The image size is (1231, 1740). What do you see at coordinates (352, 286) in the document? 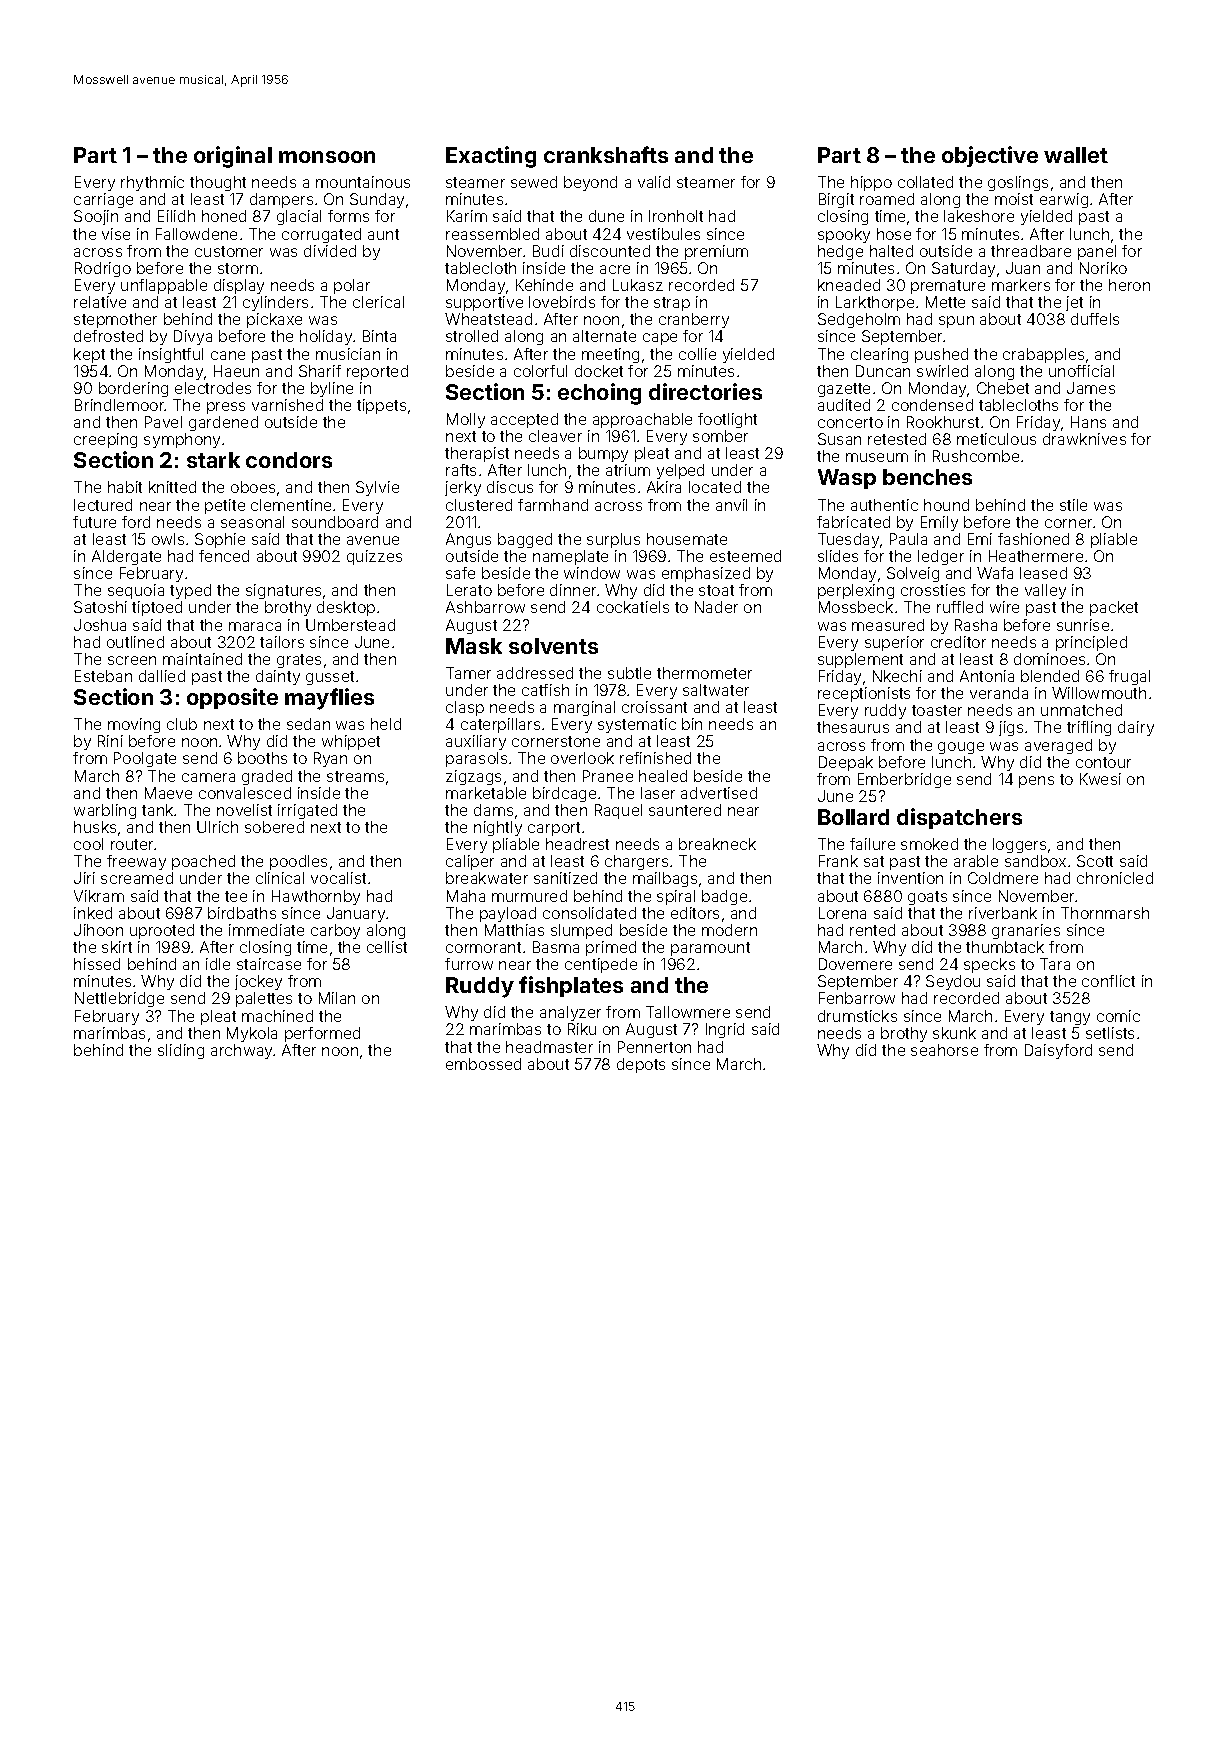
I see `polar` at bounding box center [352, 286].
